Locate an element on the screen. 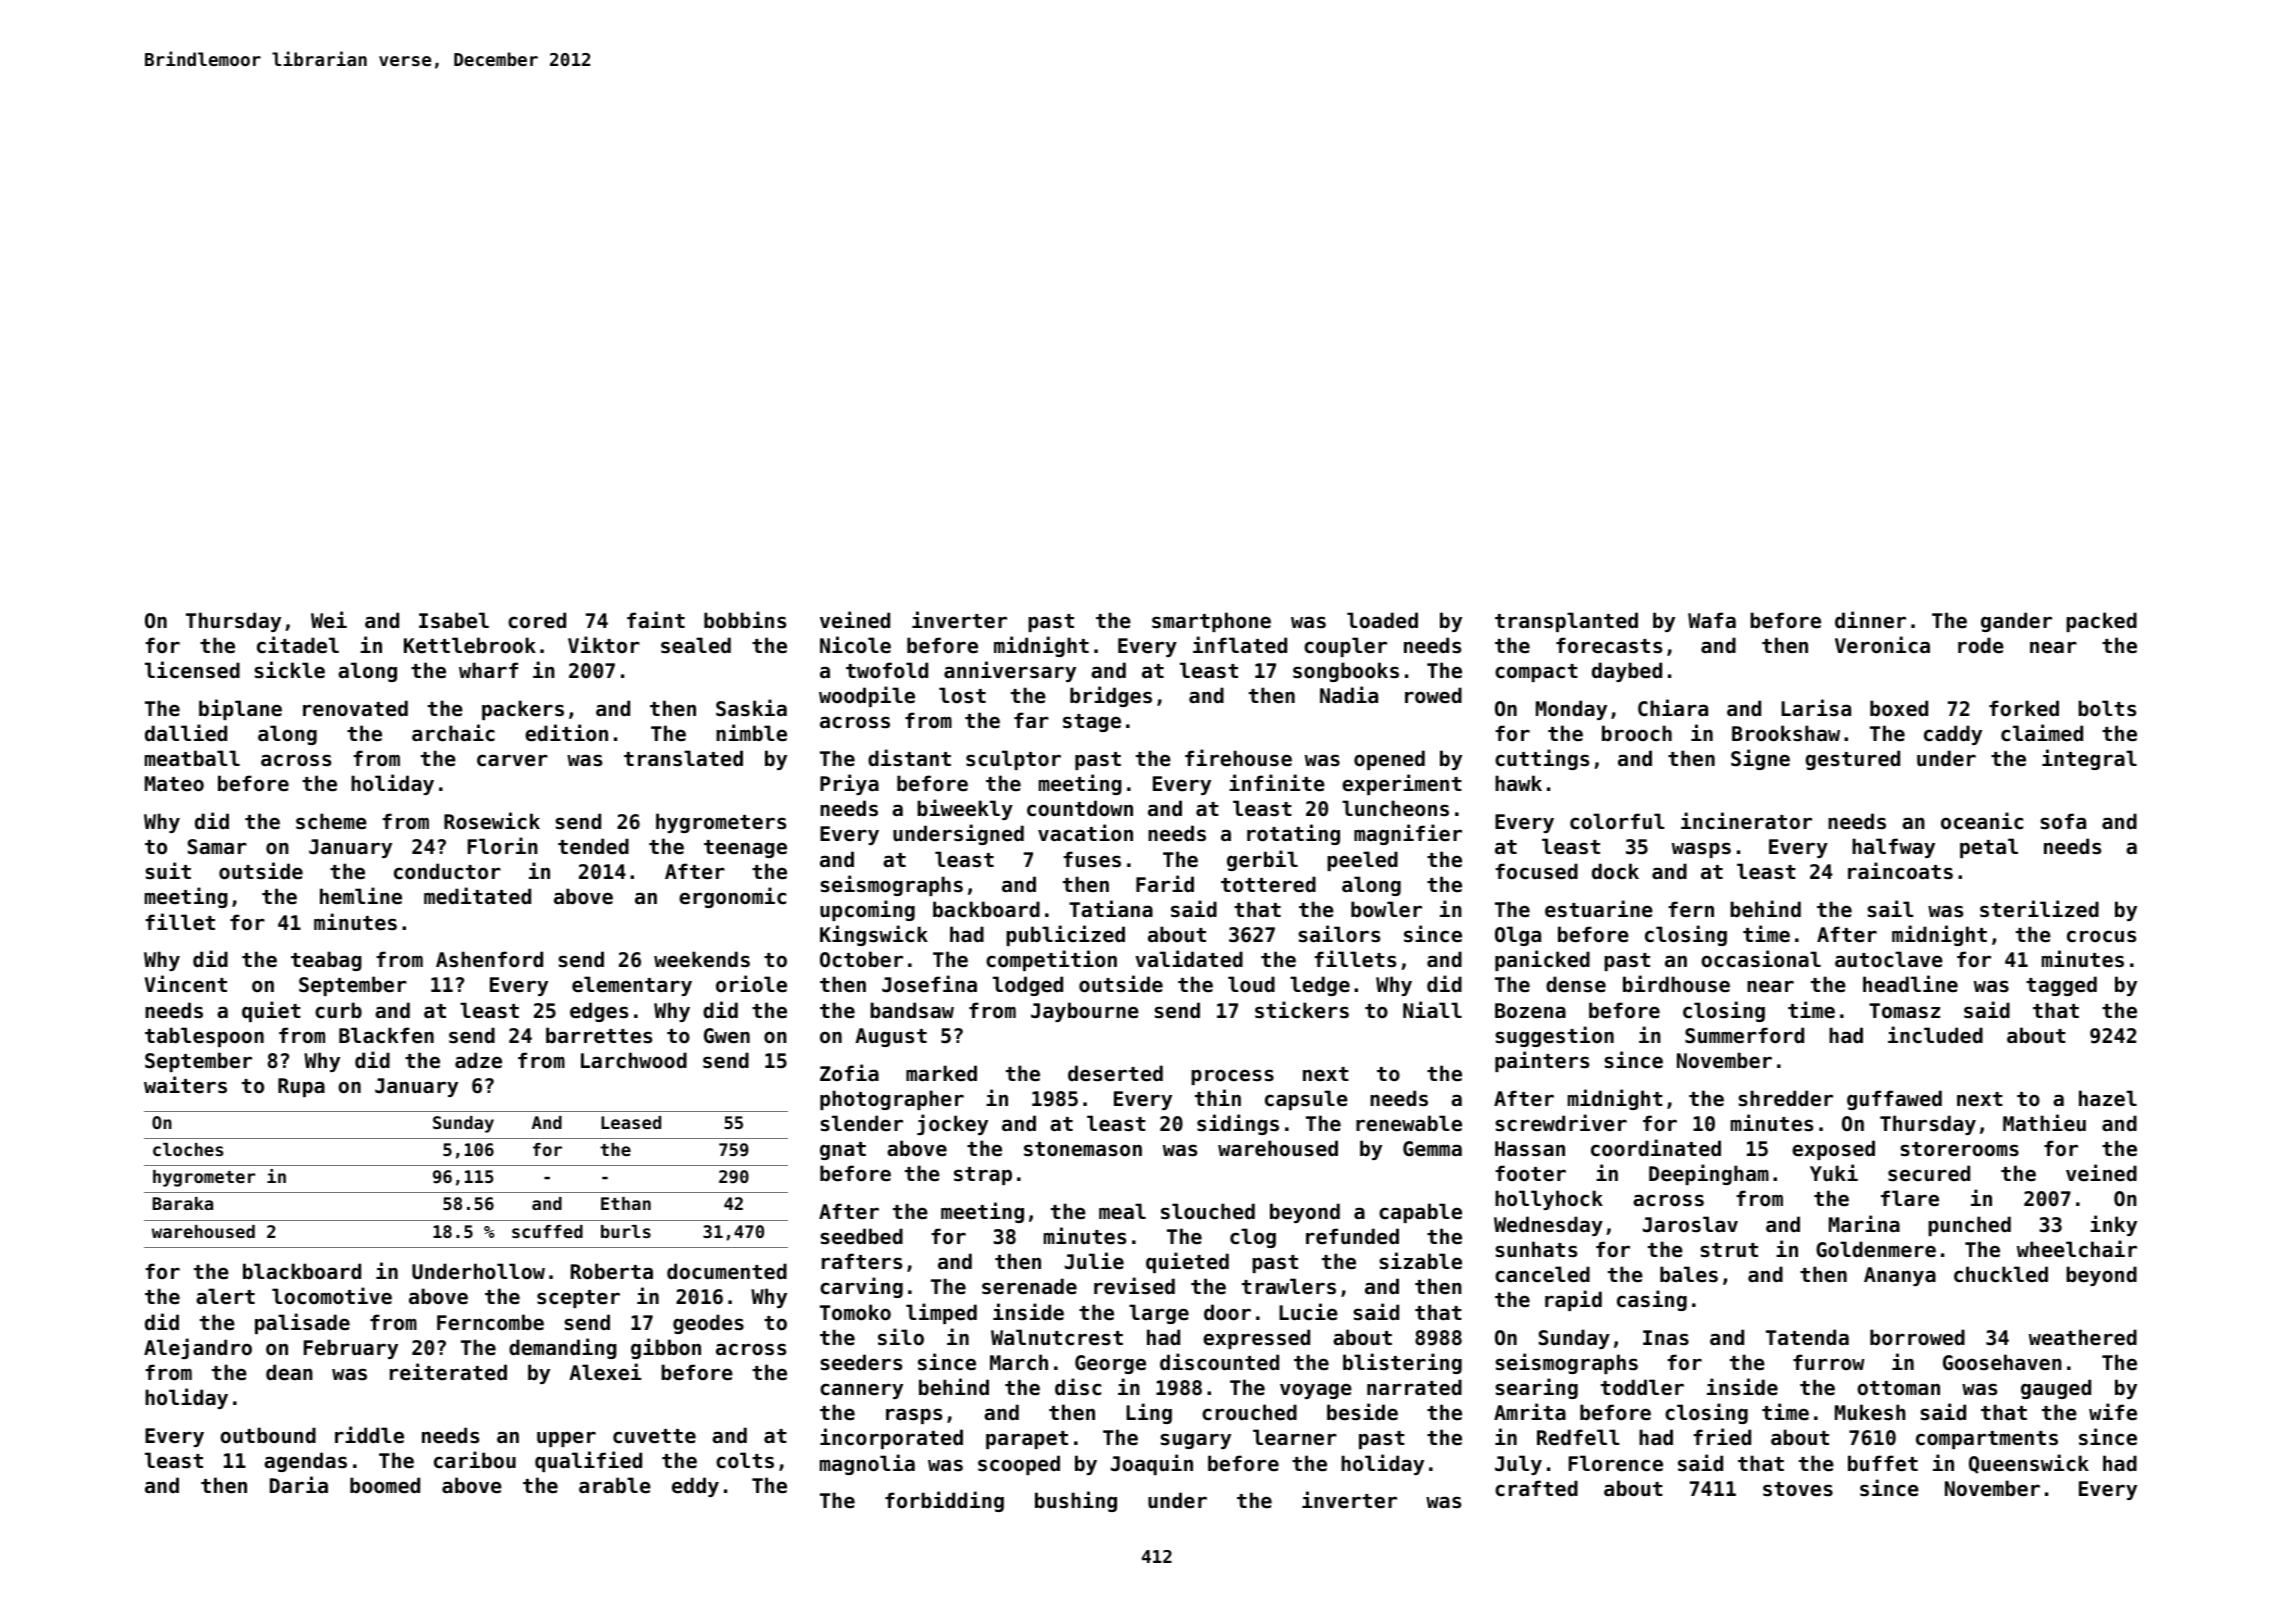 The width and height of the screenshot is (2282, 1614). integral is located at coordinates (2089, 759).
